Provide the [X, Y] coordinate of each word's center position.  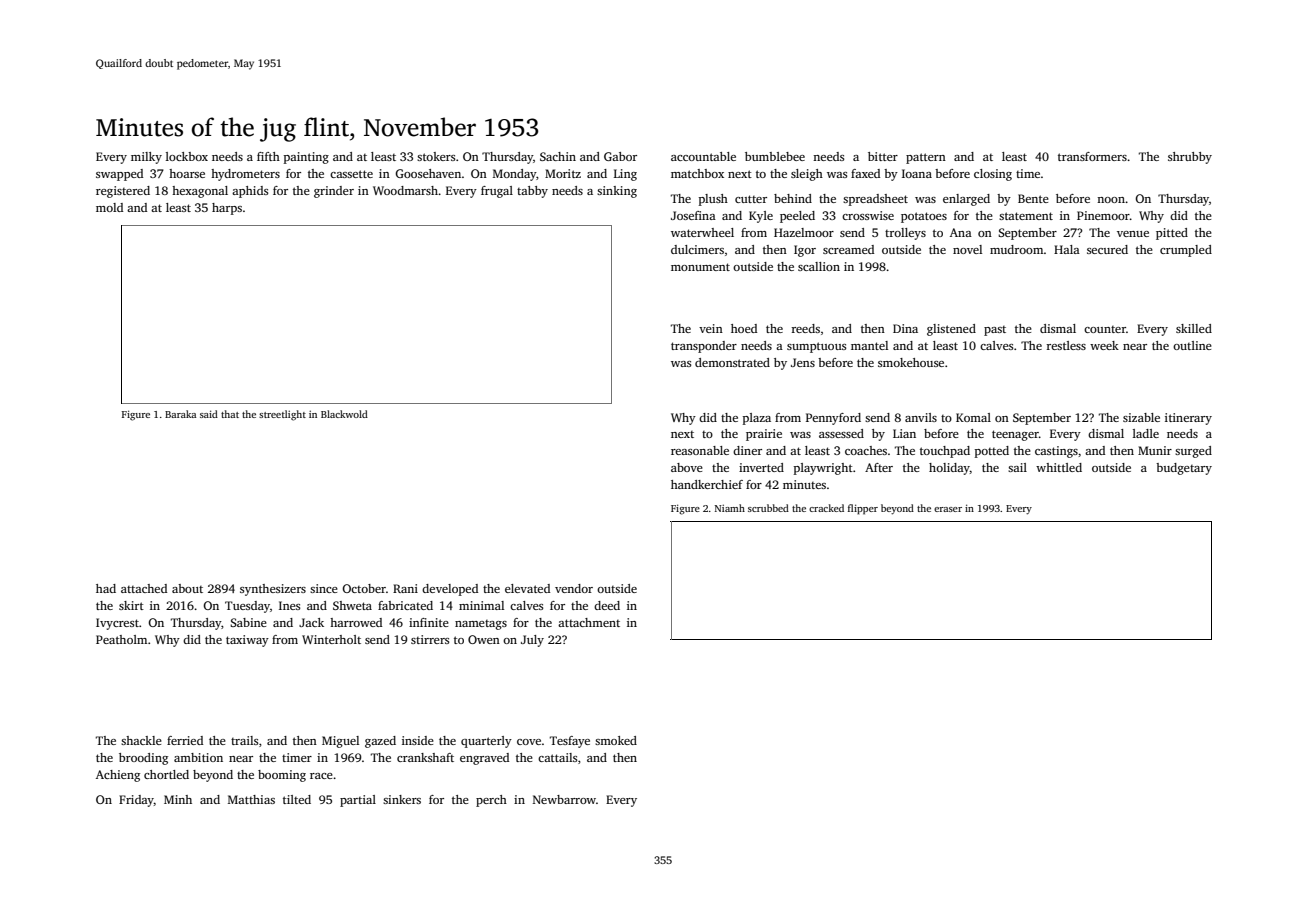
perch [491, 801]
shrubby [1190, 158]
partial [358, 801]
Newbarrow [564, 799]
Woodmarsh [405, 190]
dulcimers [697, 249]
